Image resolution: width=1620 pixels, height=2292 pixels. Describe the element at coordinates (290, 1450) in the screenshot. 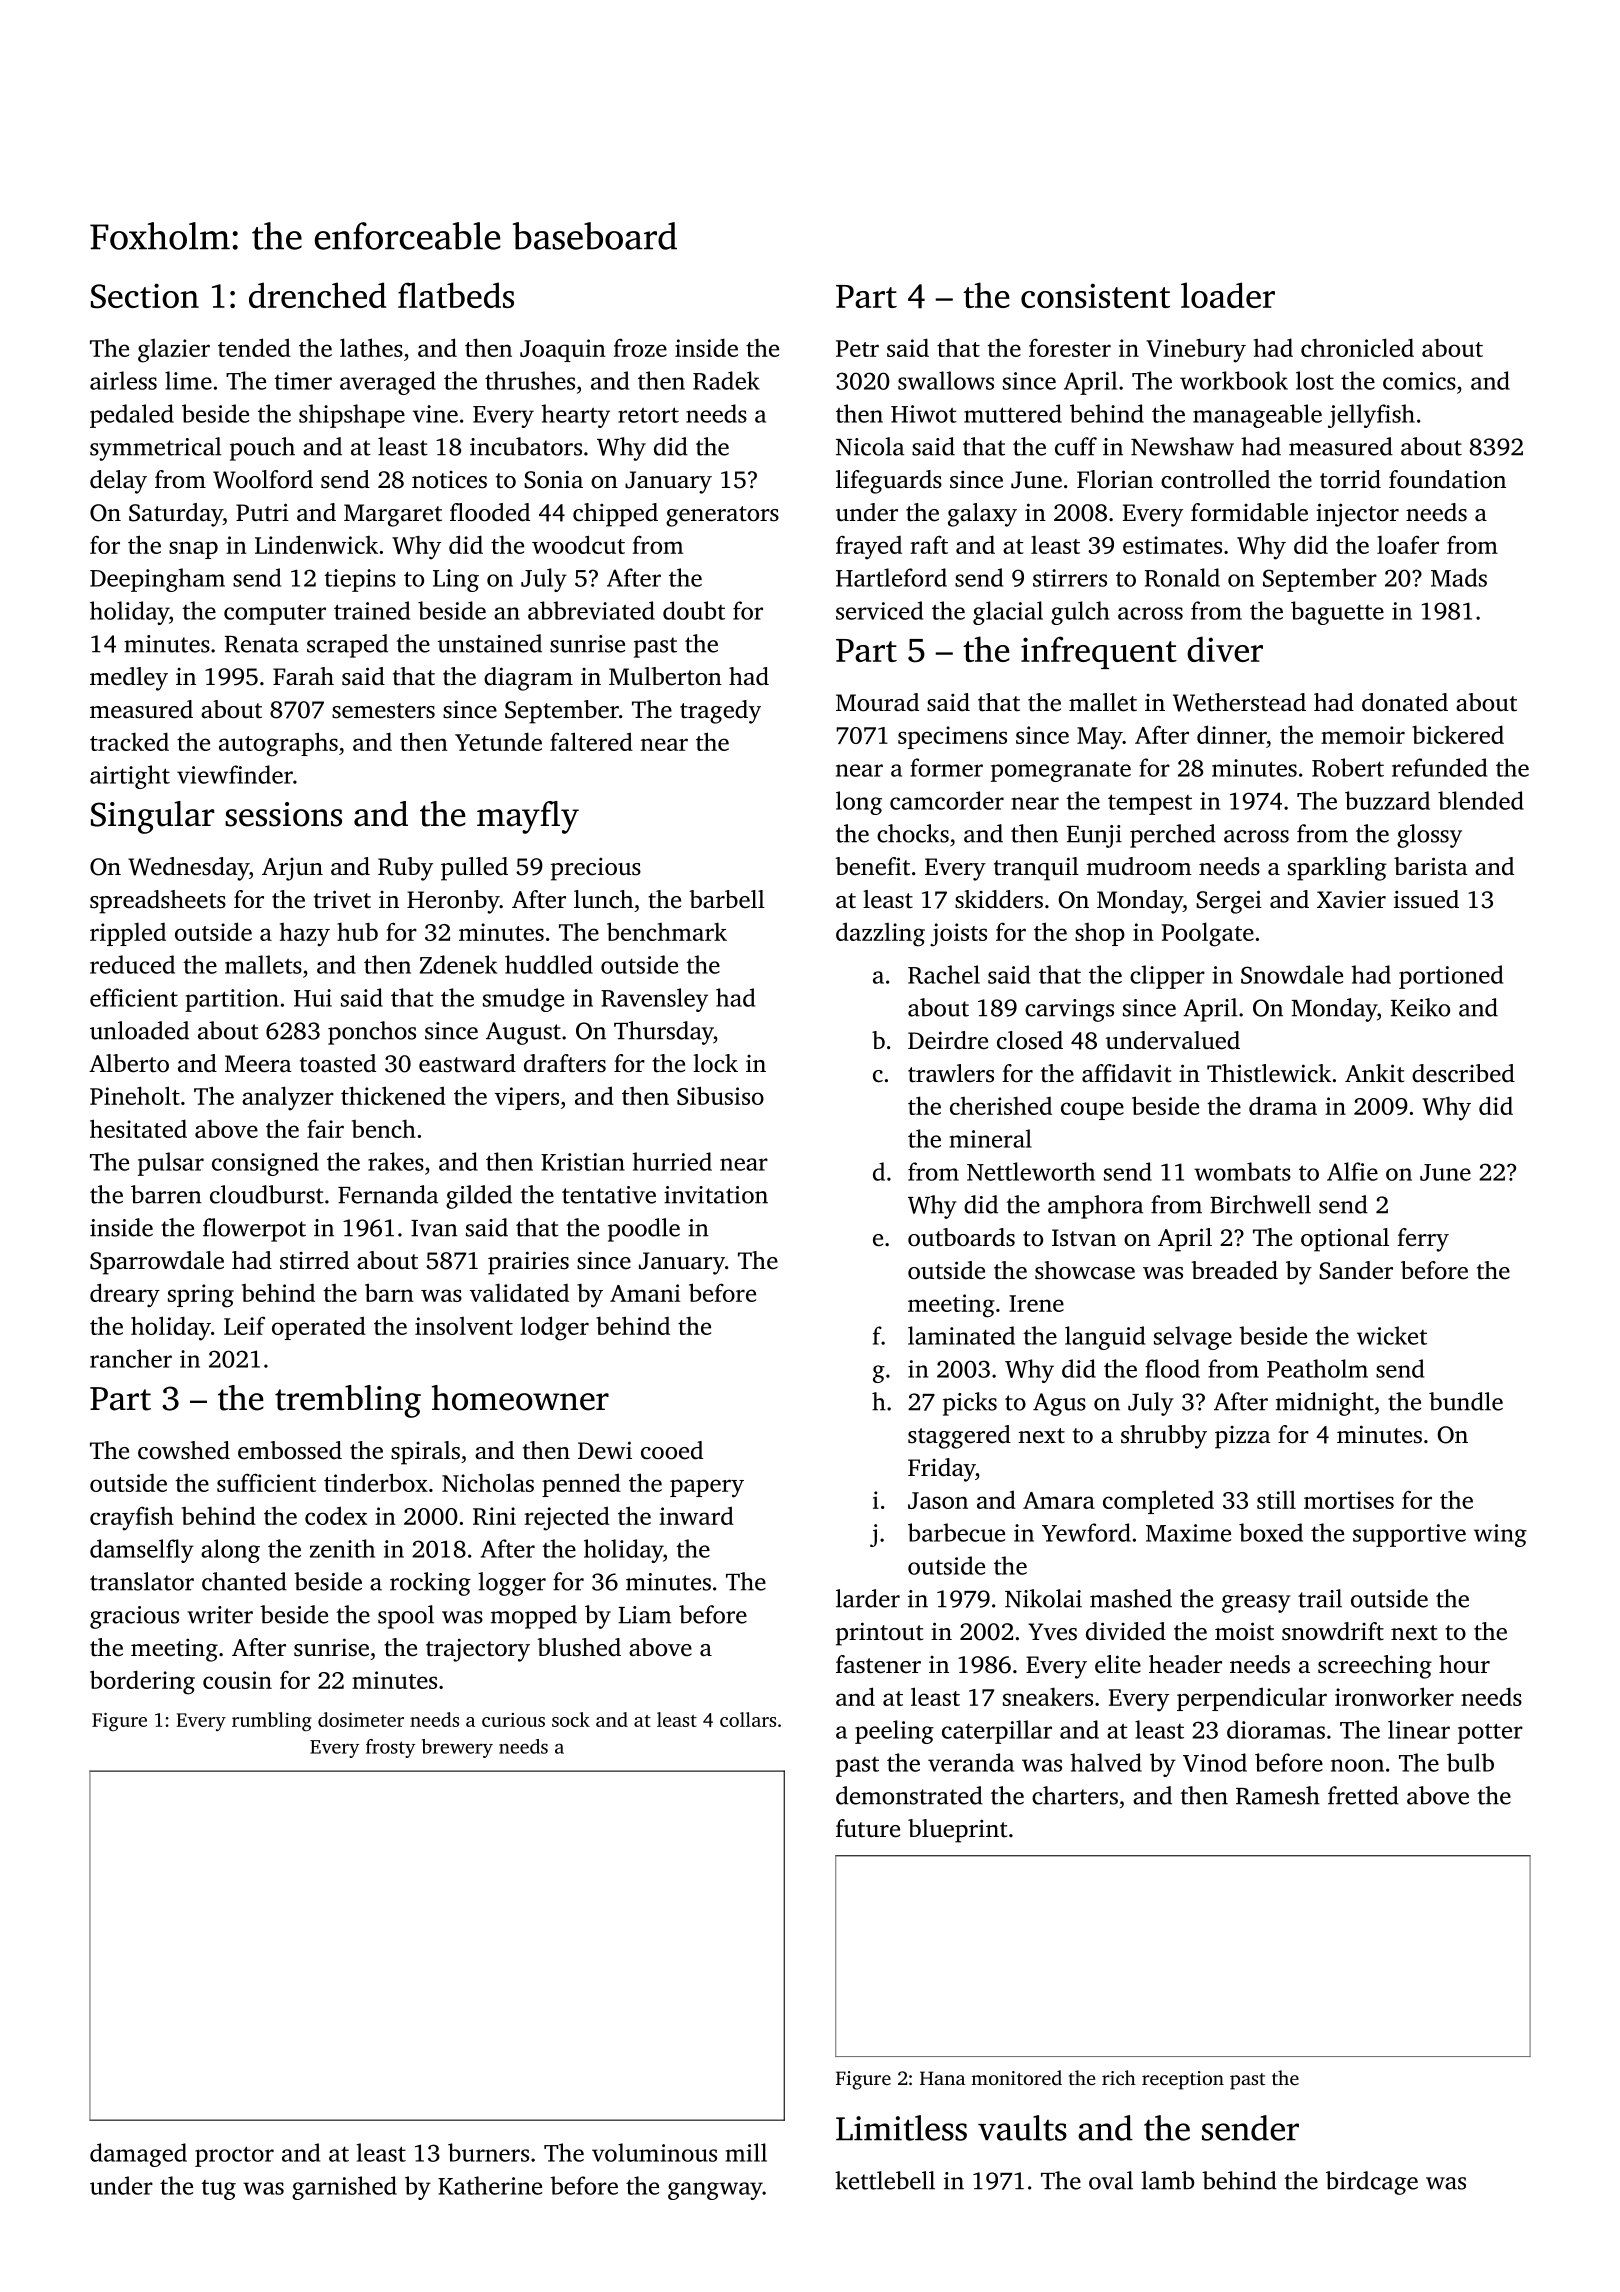

I see `embossed` at that location.
